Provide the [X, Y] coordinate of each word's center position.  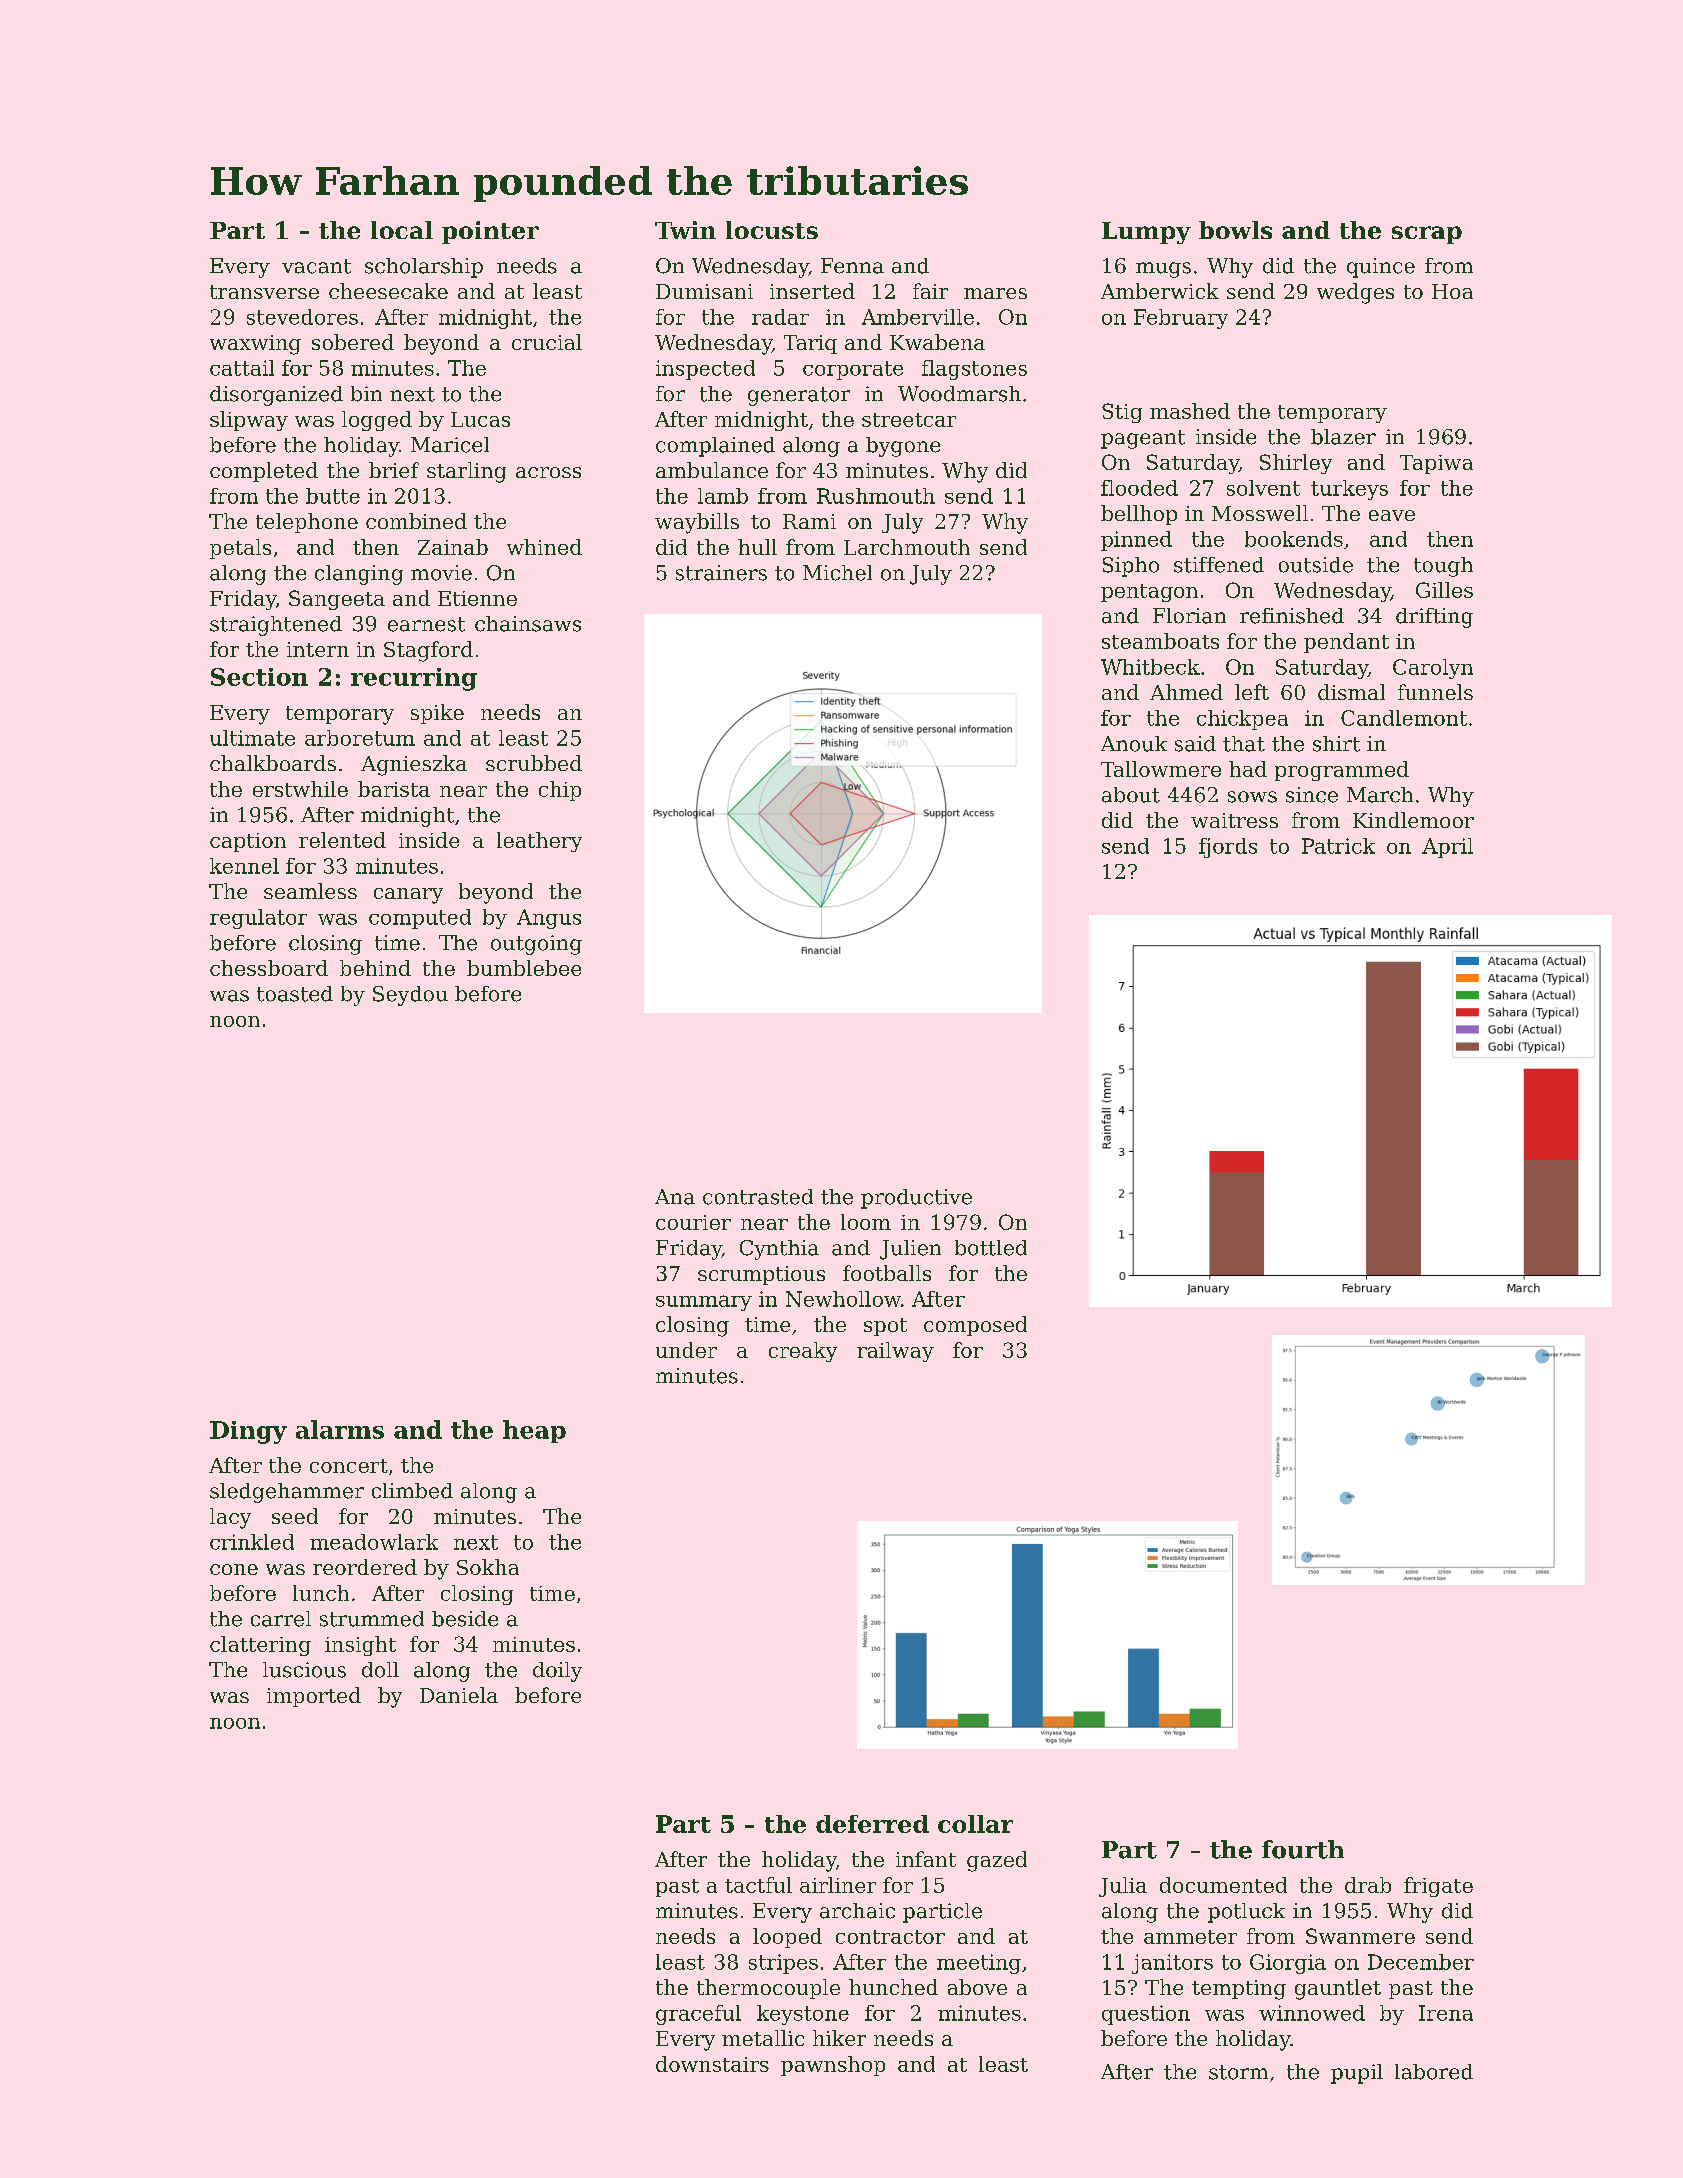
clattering [260, 1646]
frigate [1438, 1887]
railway [895, 1352]
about [1131, 795]
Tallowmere [1161, 769]
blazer [1343, 437]
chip [560, 791]
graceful [698, 2015]
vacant [316, 266]
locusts [772, 230]
